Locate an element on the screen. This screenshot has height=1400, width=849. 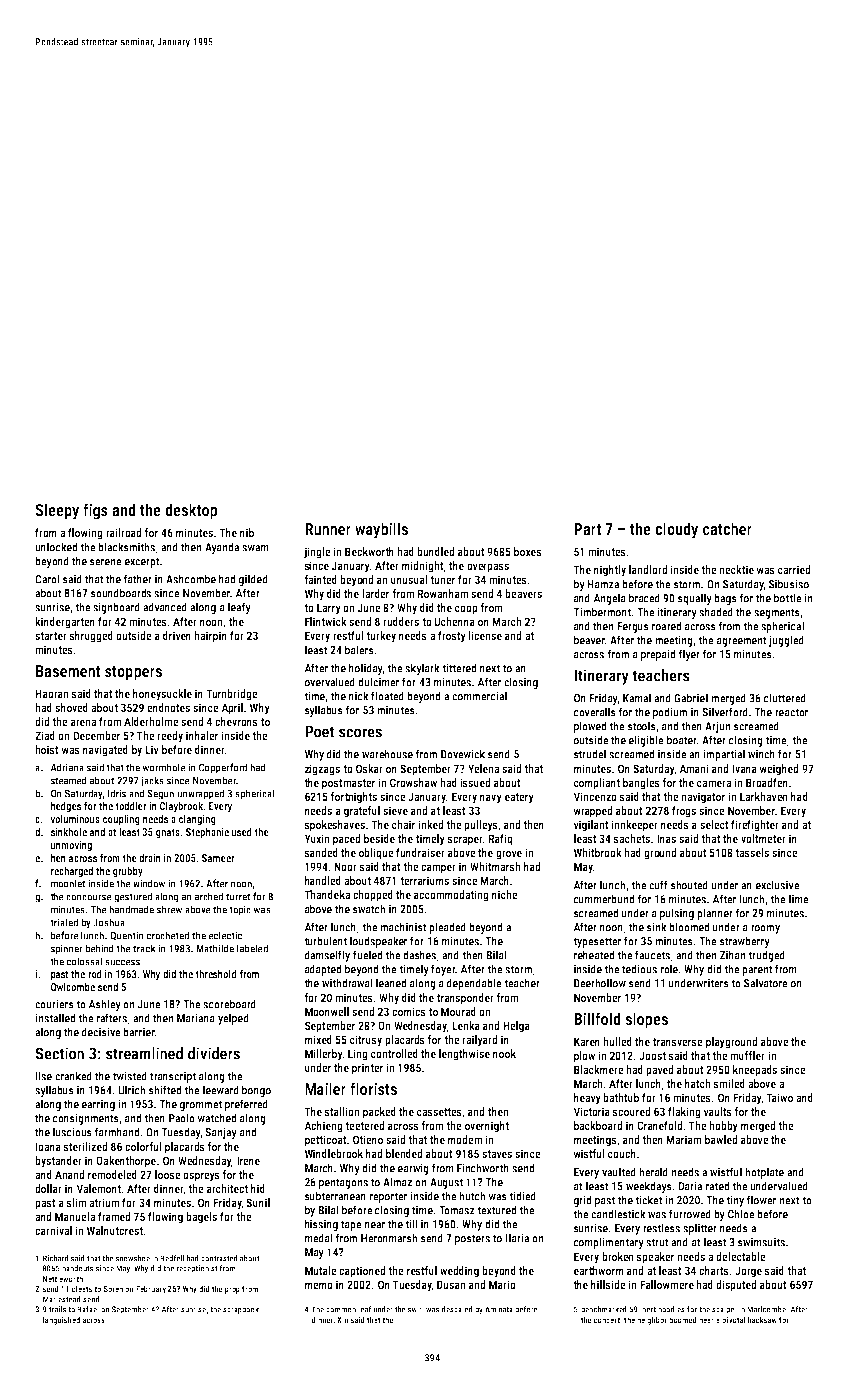
February is located at coordinates (151, 1289).
